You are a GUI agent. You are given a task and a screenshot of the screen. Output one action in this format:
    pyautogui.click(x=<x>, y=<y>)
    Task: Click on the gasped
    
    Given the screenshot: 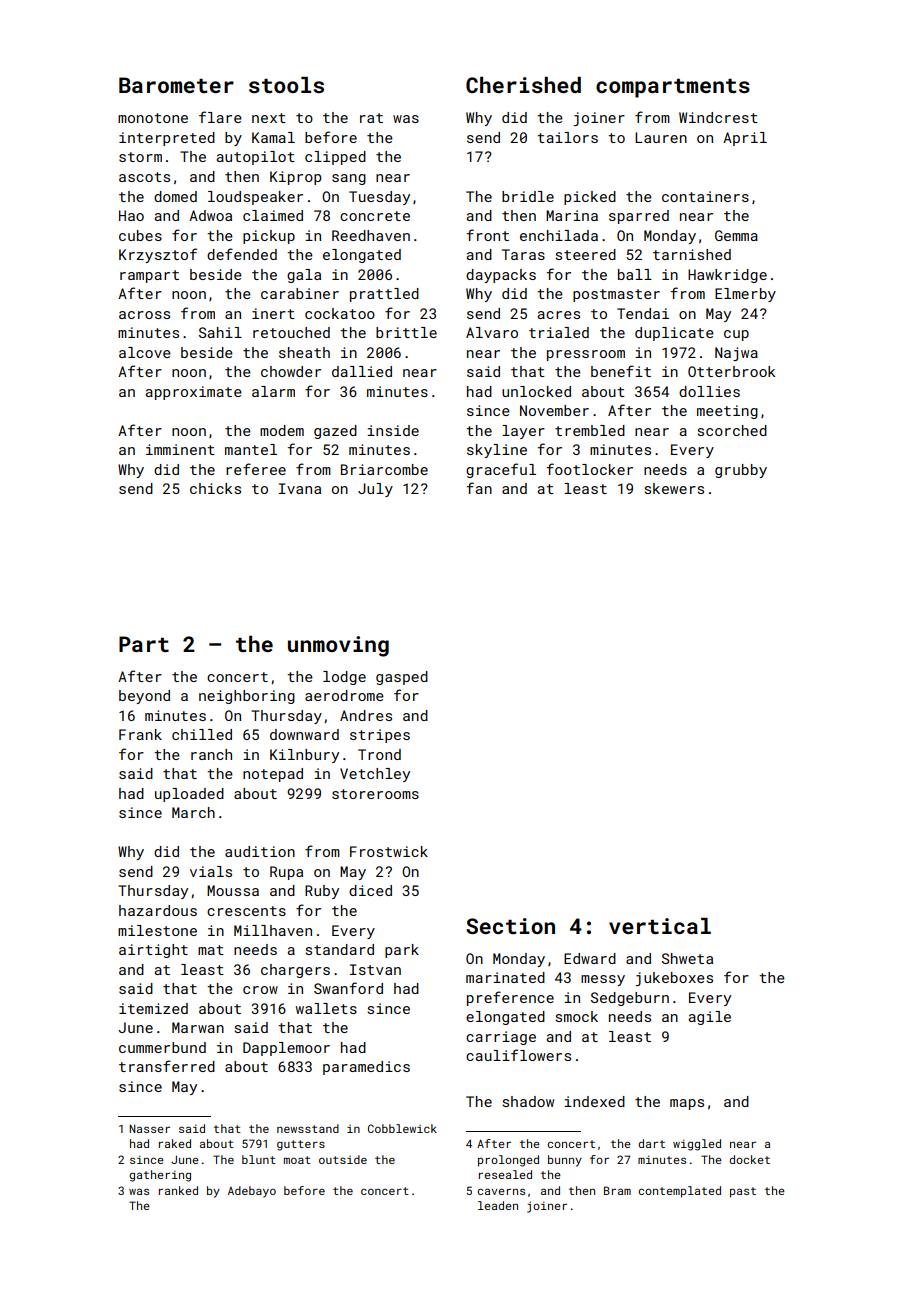 What is the action you would take?
    pyautogui.click(x=402, y=678)
